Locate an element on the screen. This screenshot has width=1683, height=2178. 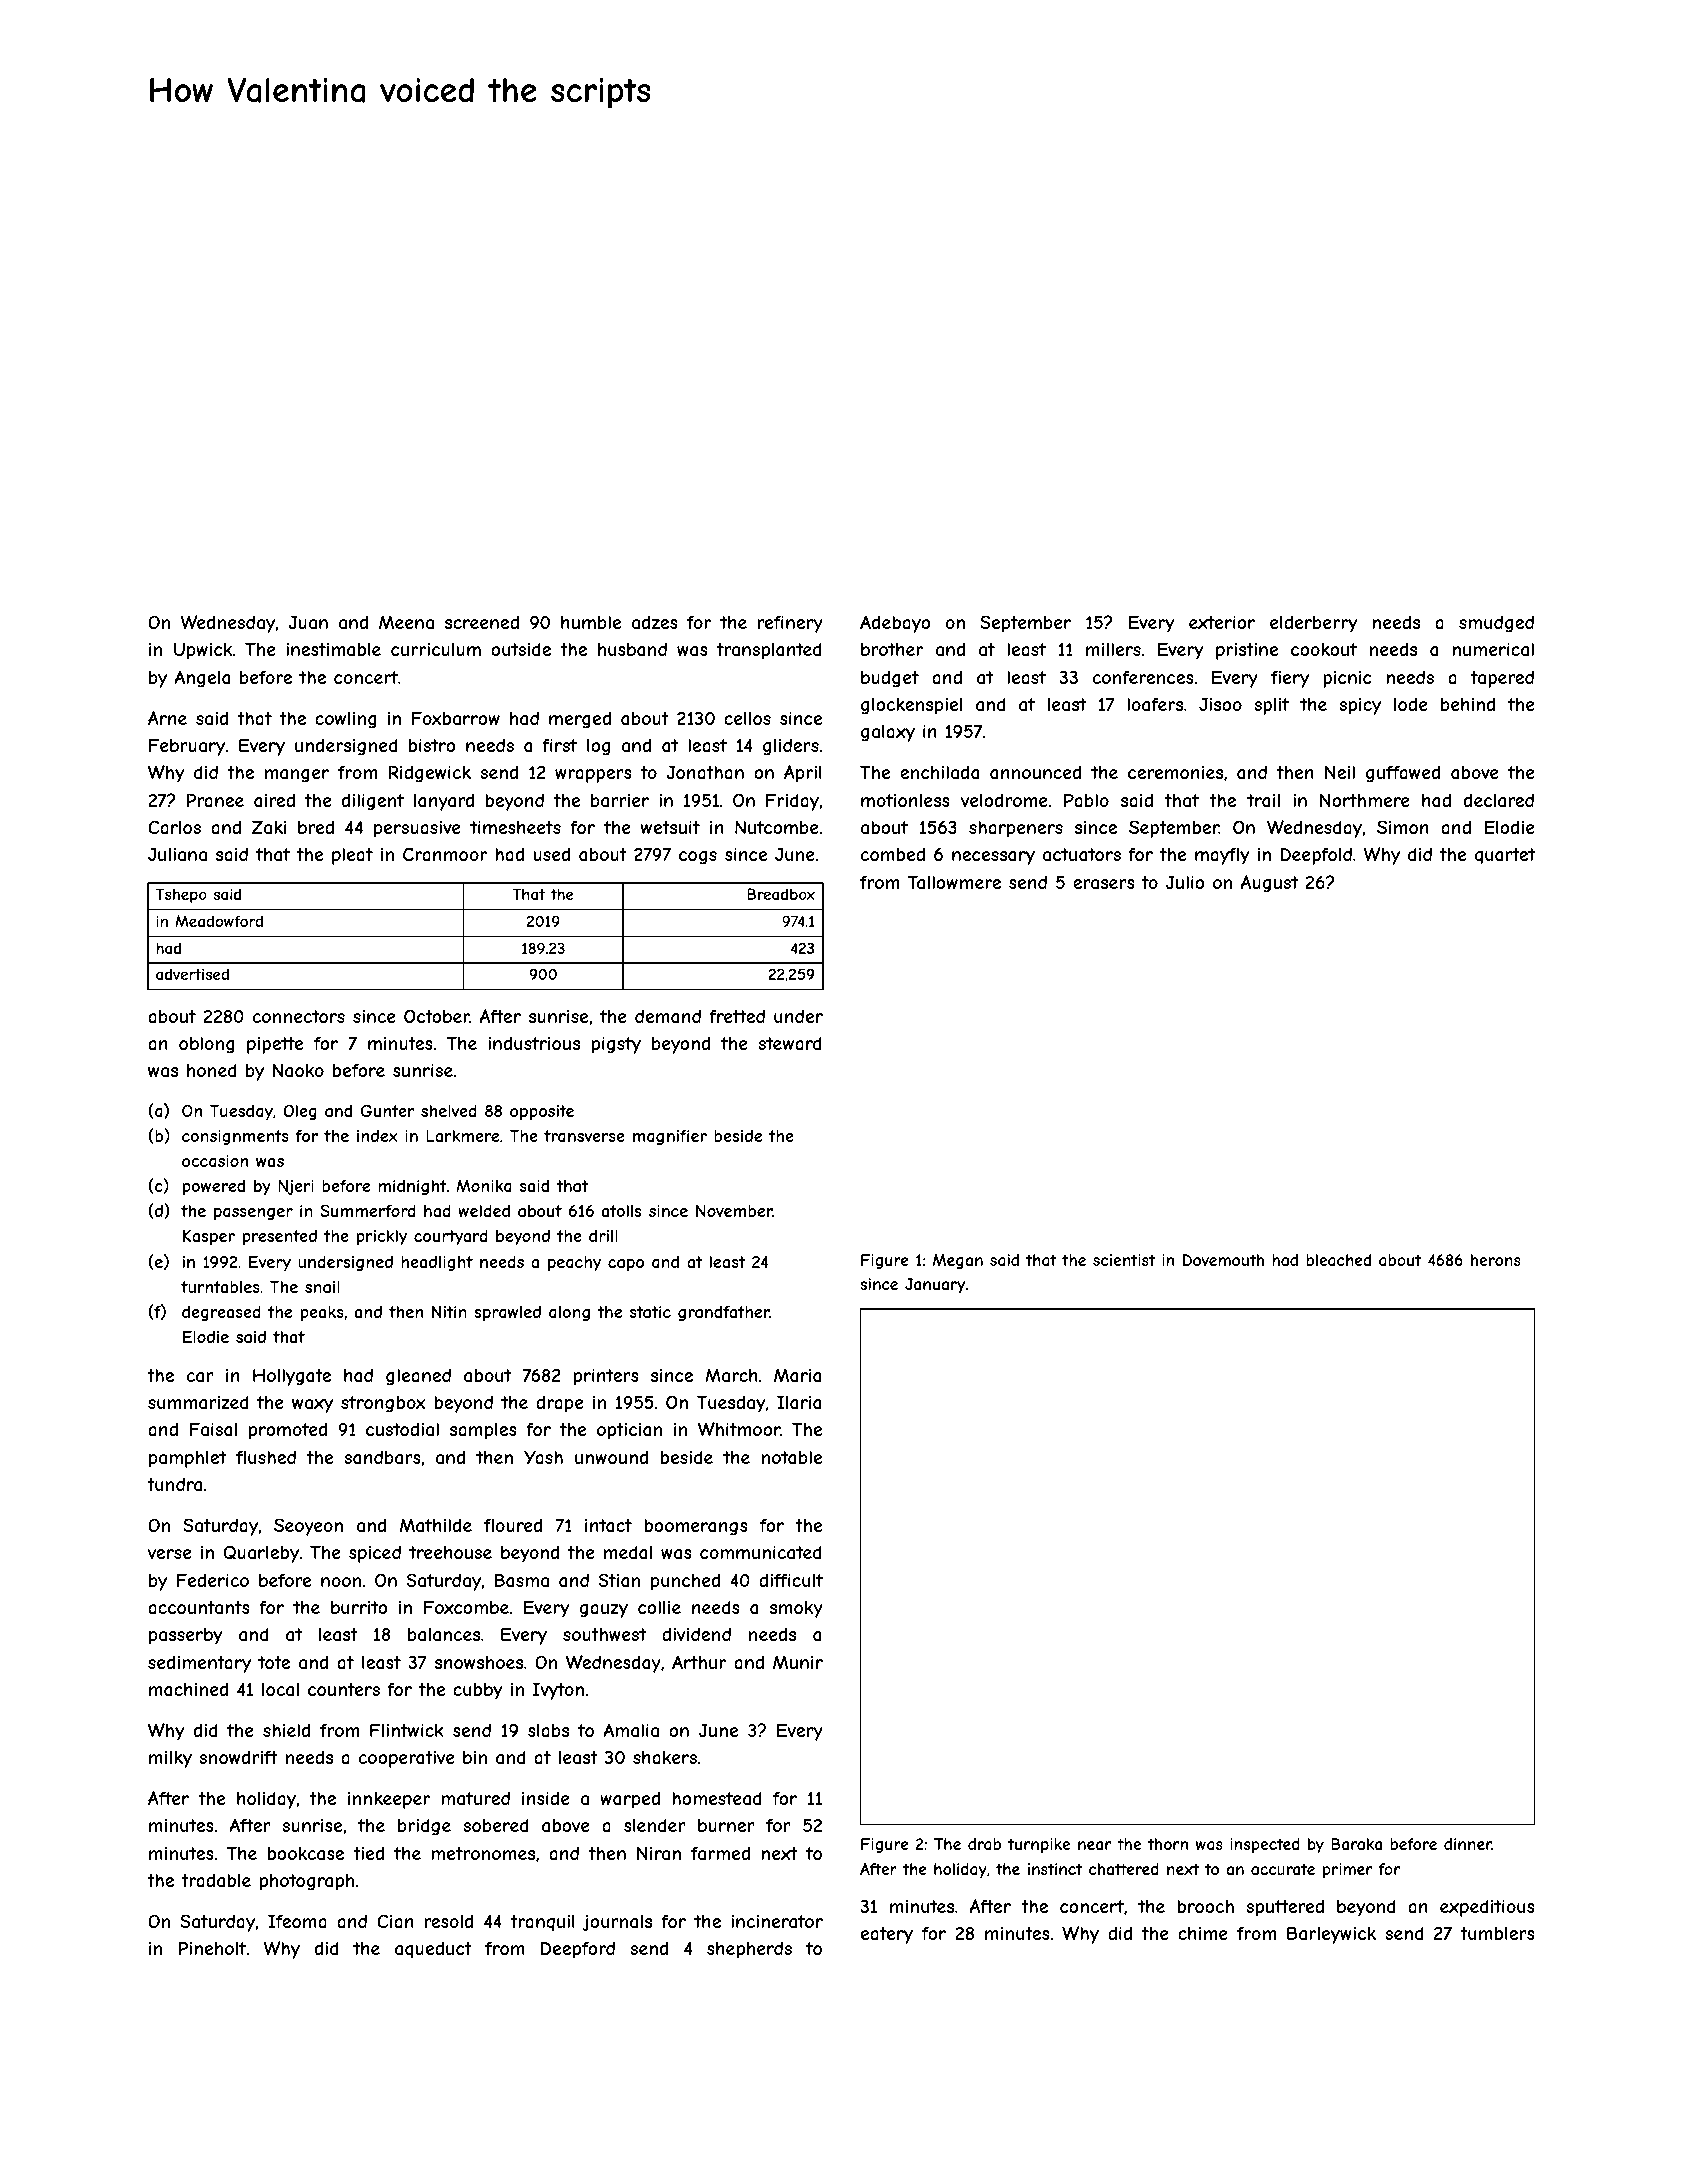
smudged is located at coordinates (1496, 624).
